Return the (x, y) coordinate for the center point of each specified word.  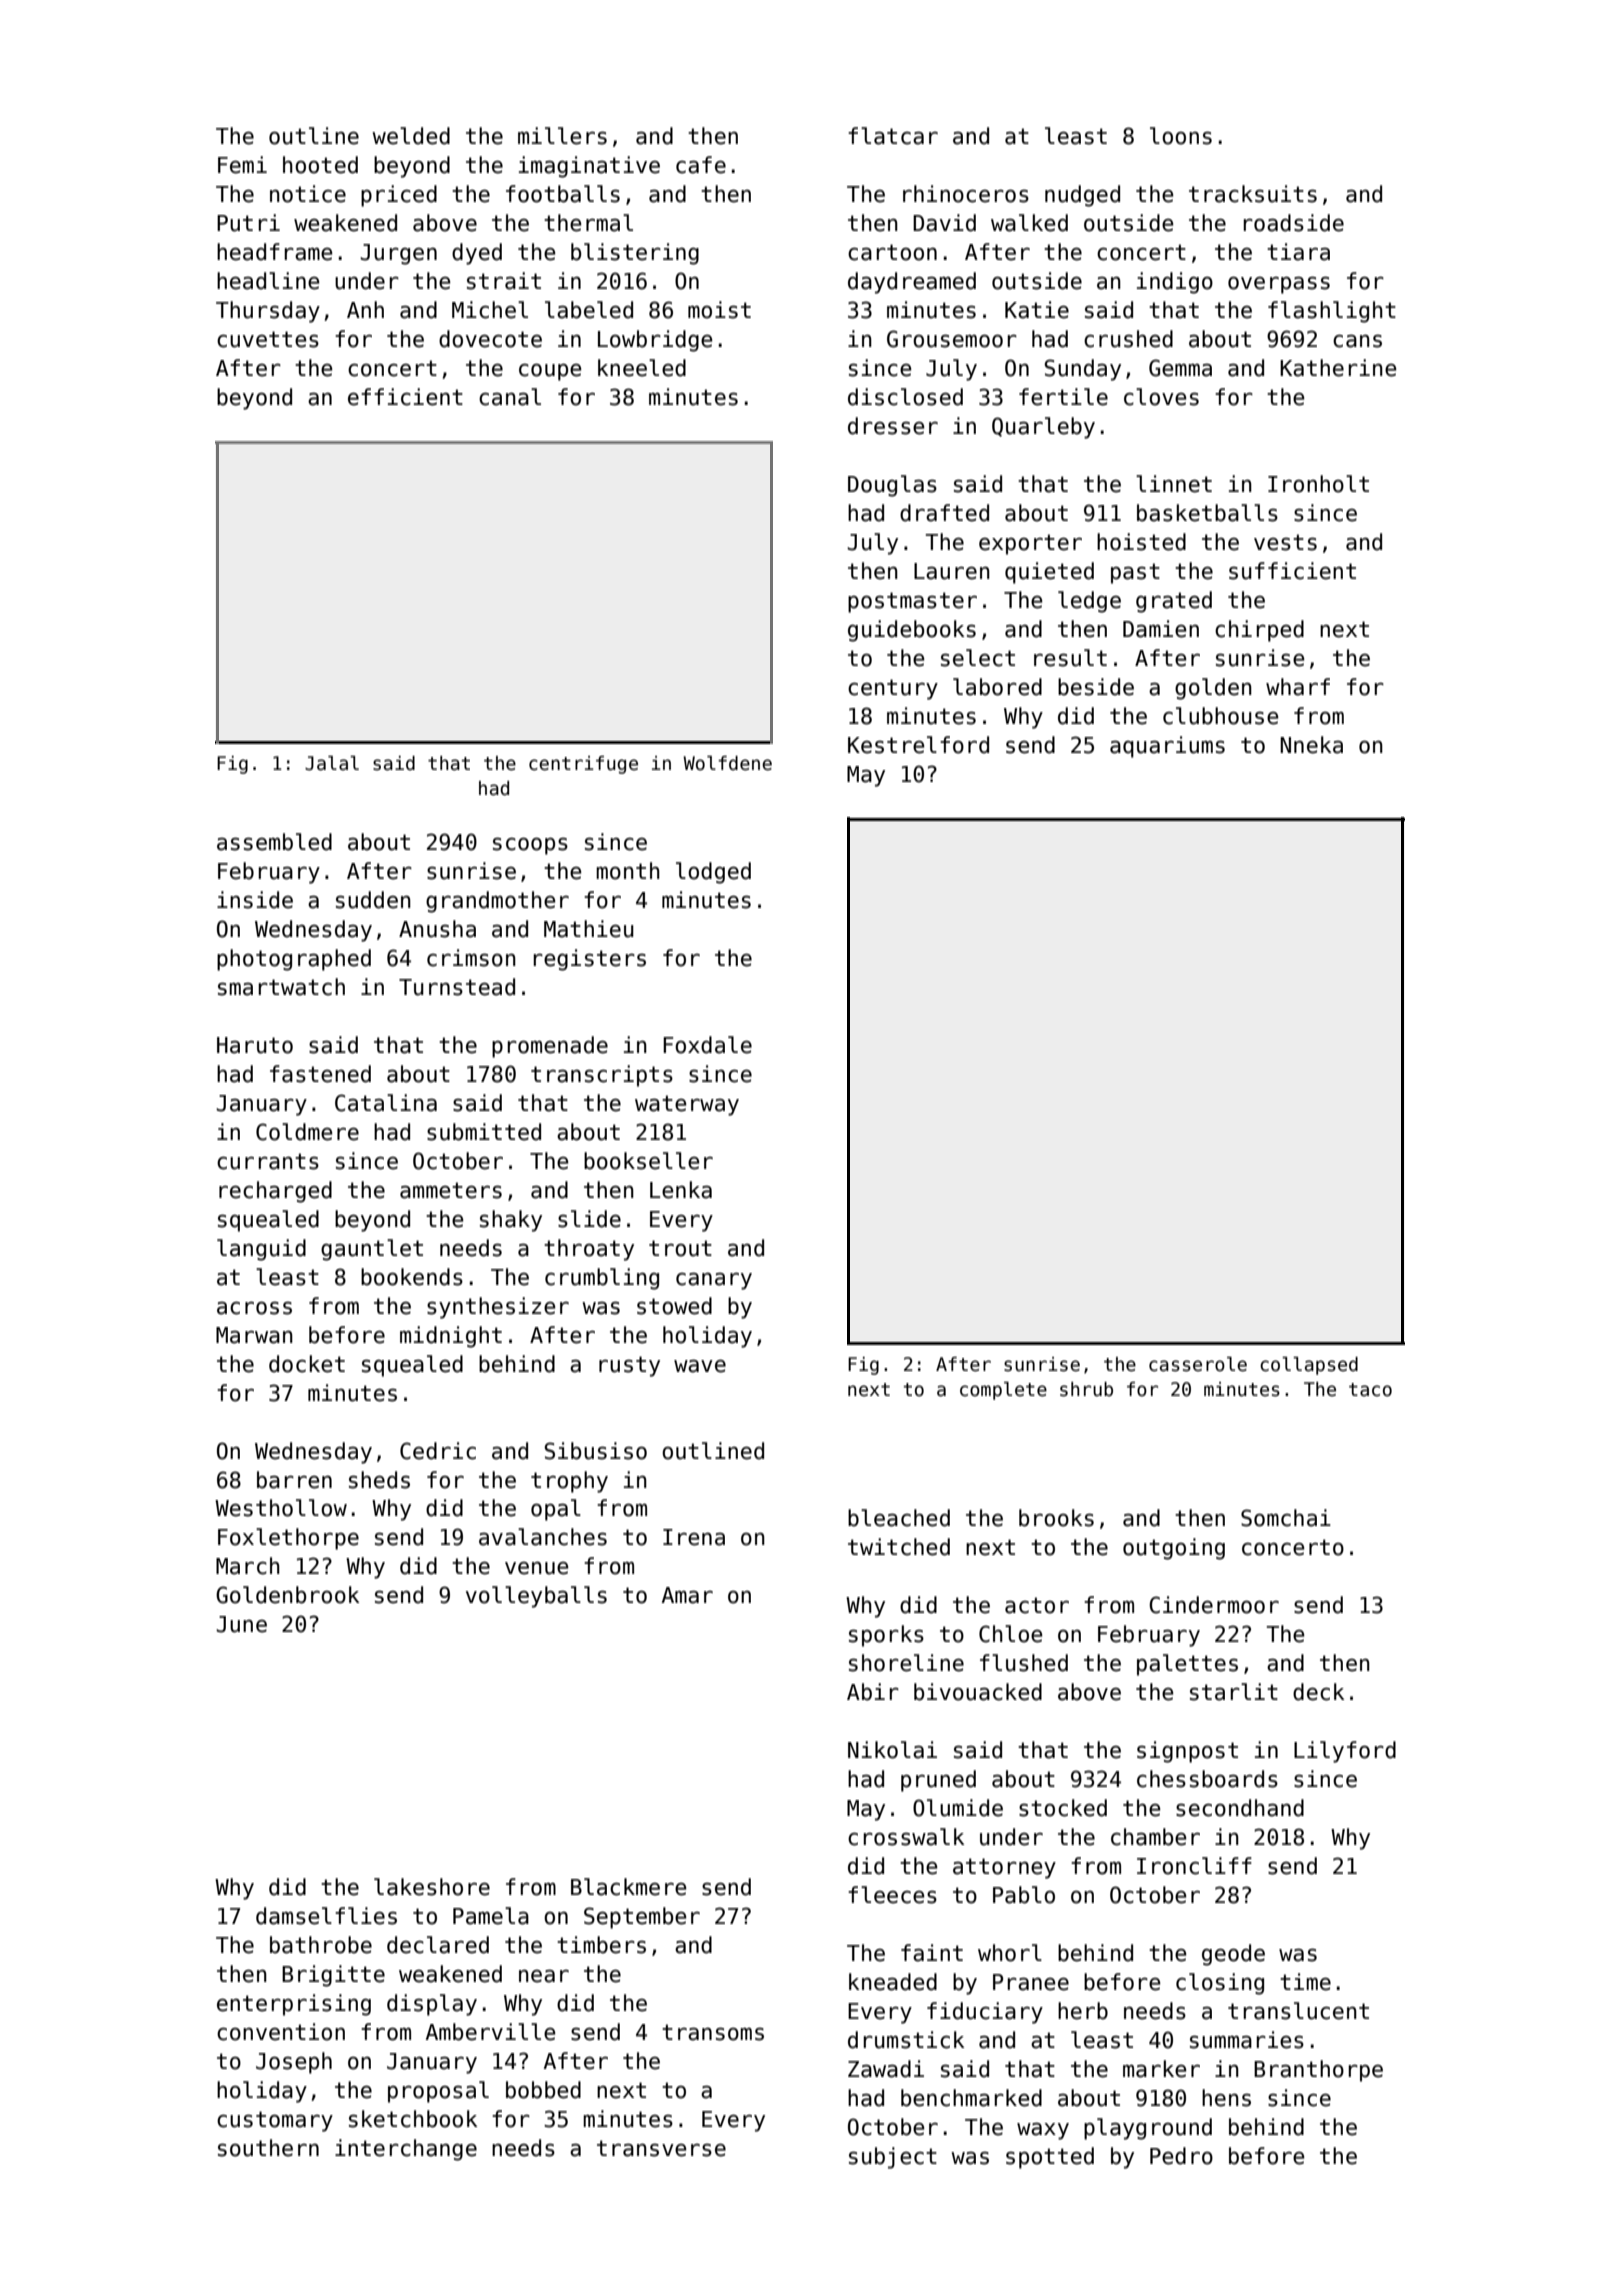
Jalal (332, 763)
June (241, 1624)
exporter (1030, 544)
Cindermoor (1214, 1605)
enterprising (294, 2005)
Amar (687, 1595)
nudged (1082, 196)
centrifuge (583, 765)
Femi (242, 165)
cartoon (892, 252)
